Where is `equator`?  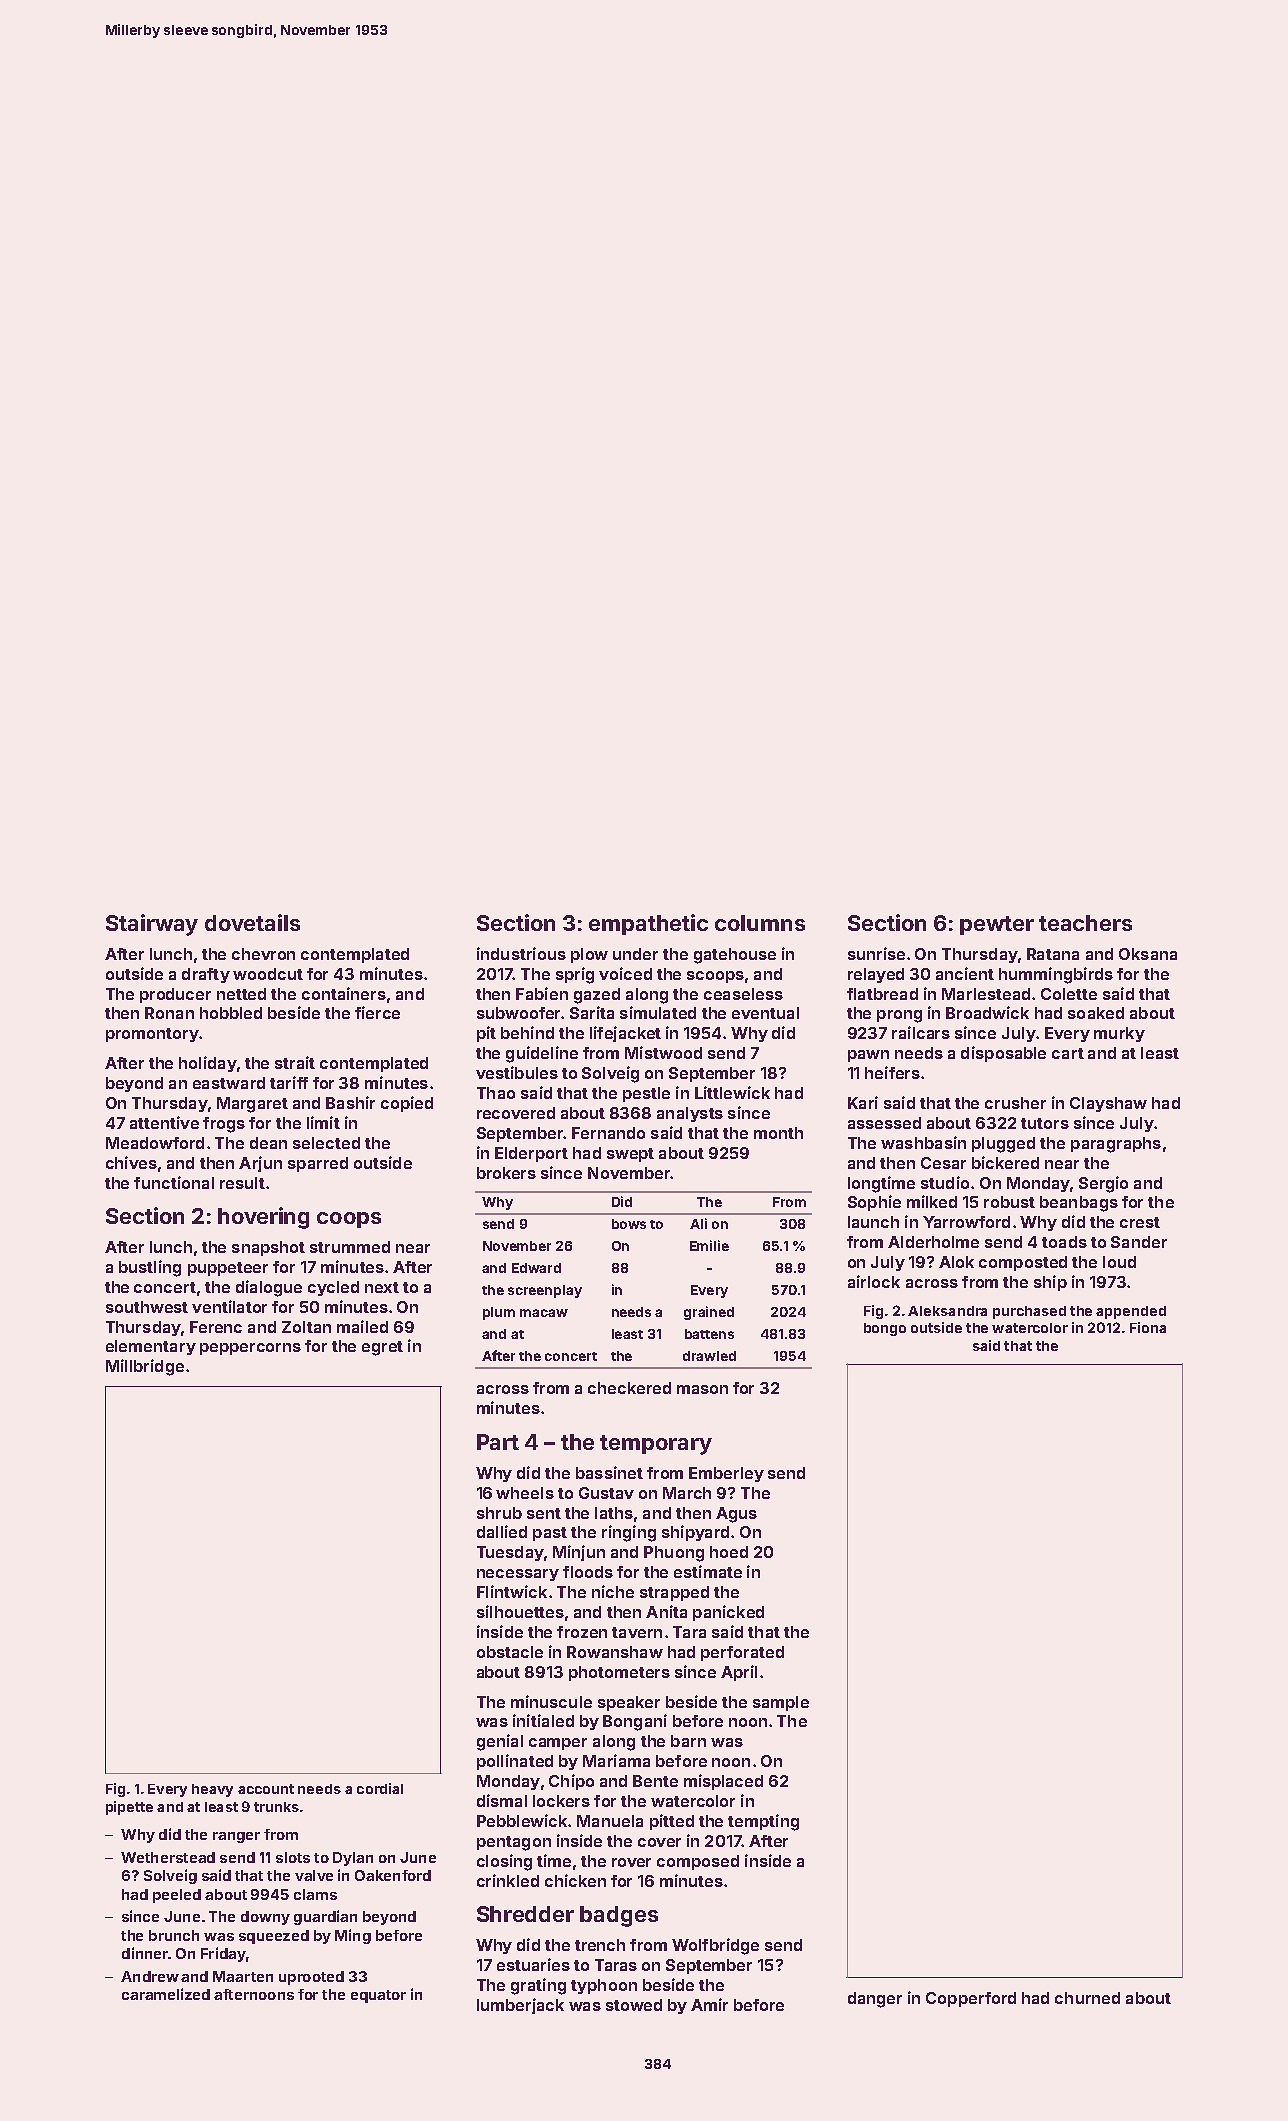 equator is located at coordinates (378, 1996).
